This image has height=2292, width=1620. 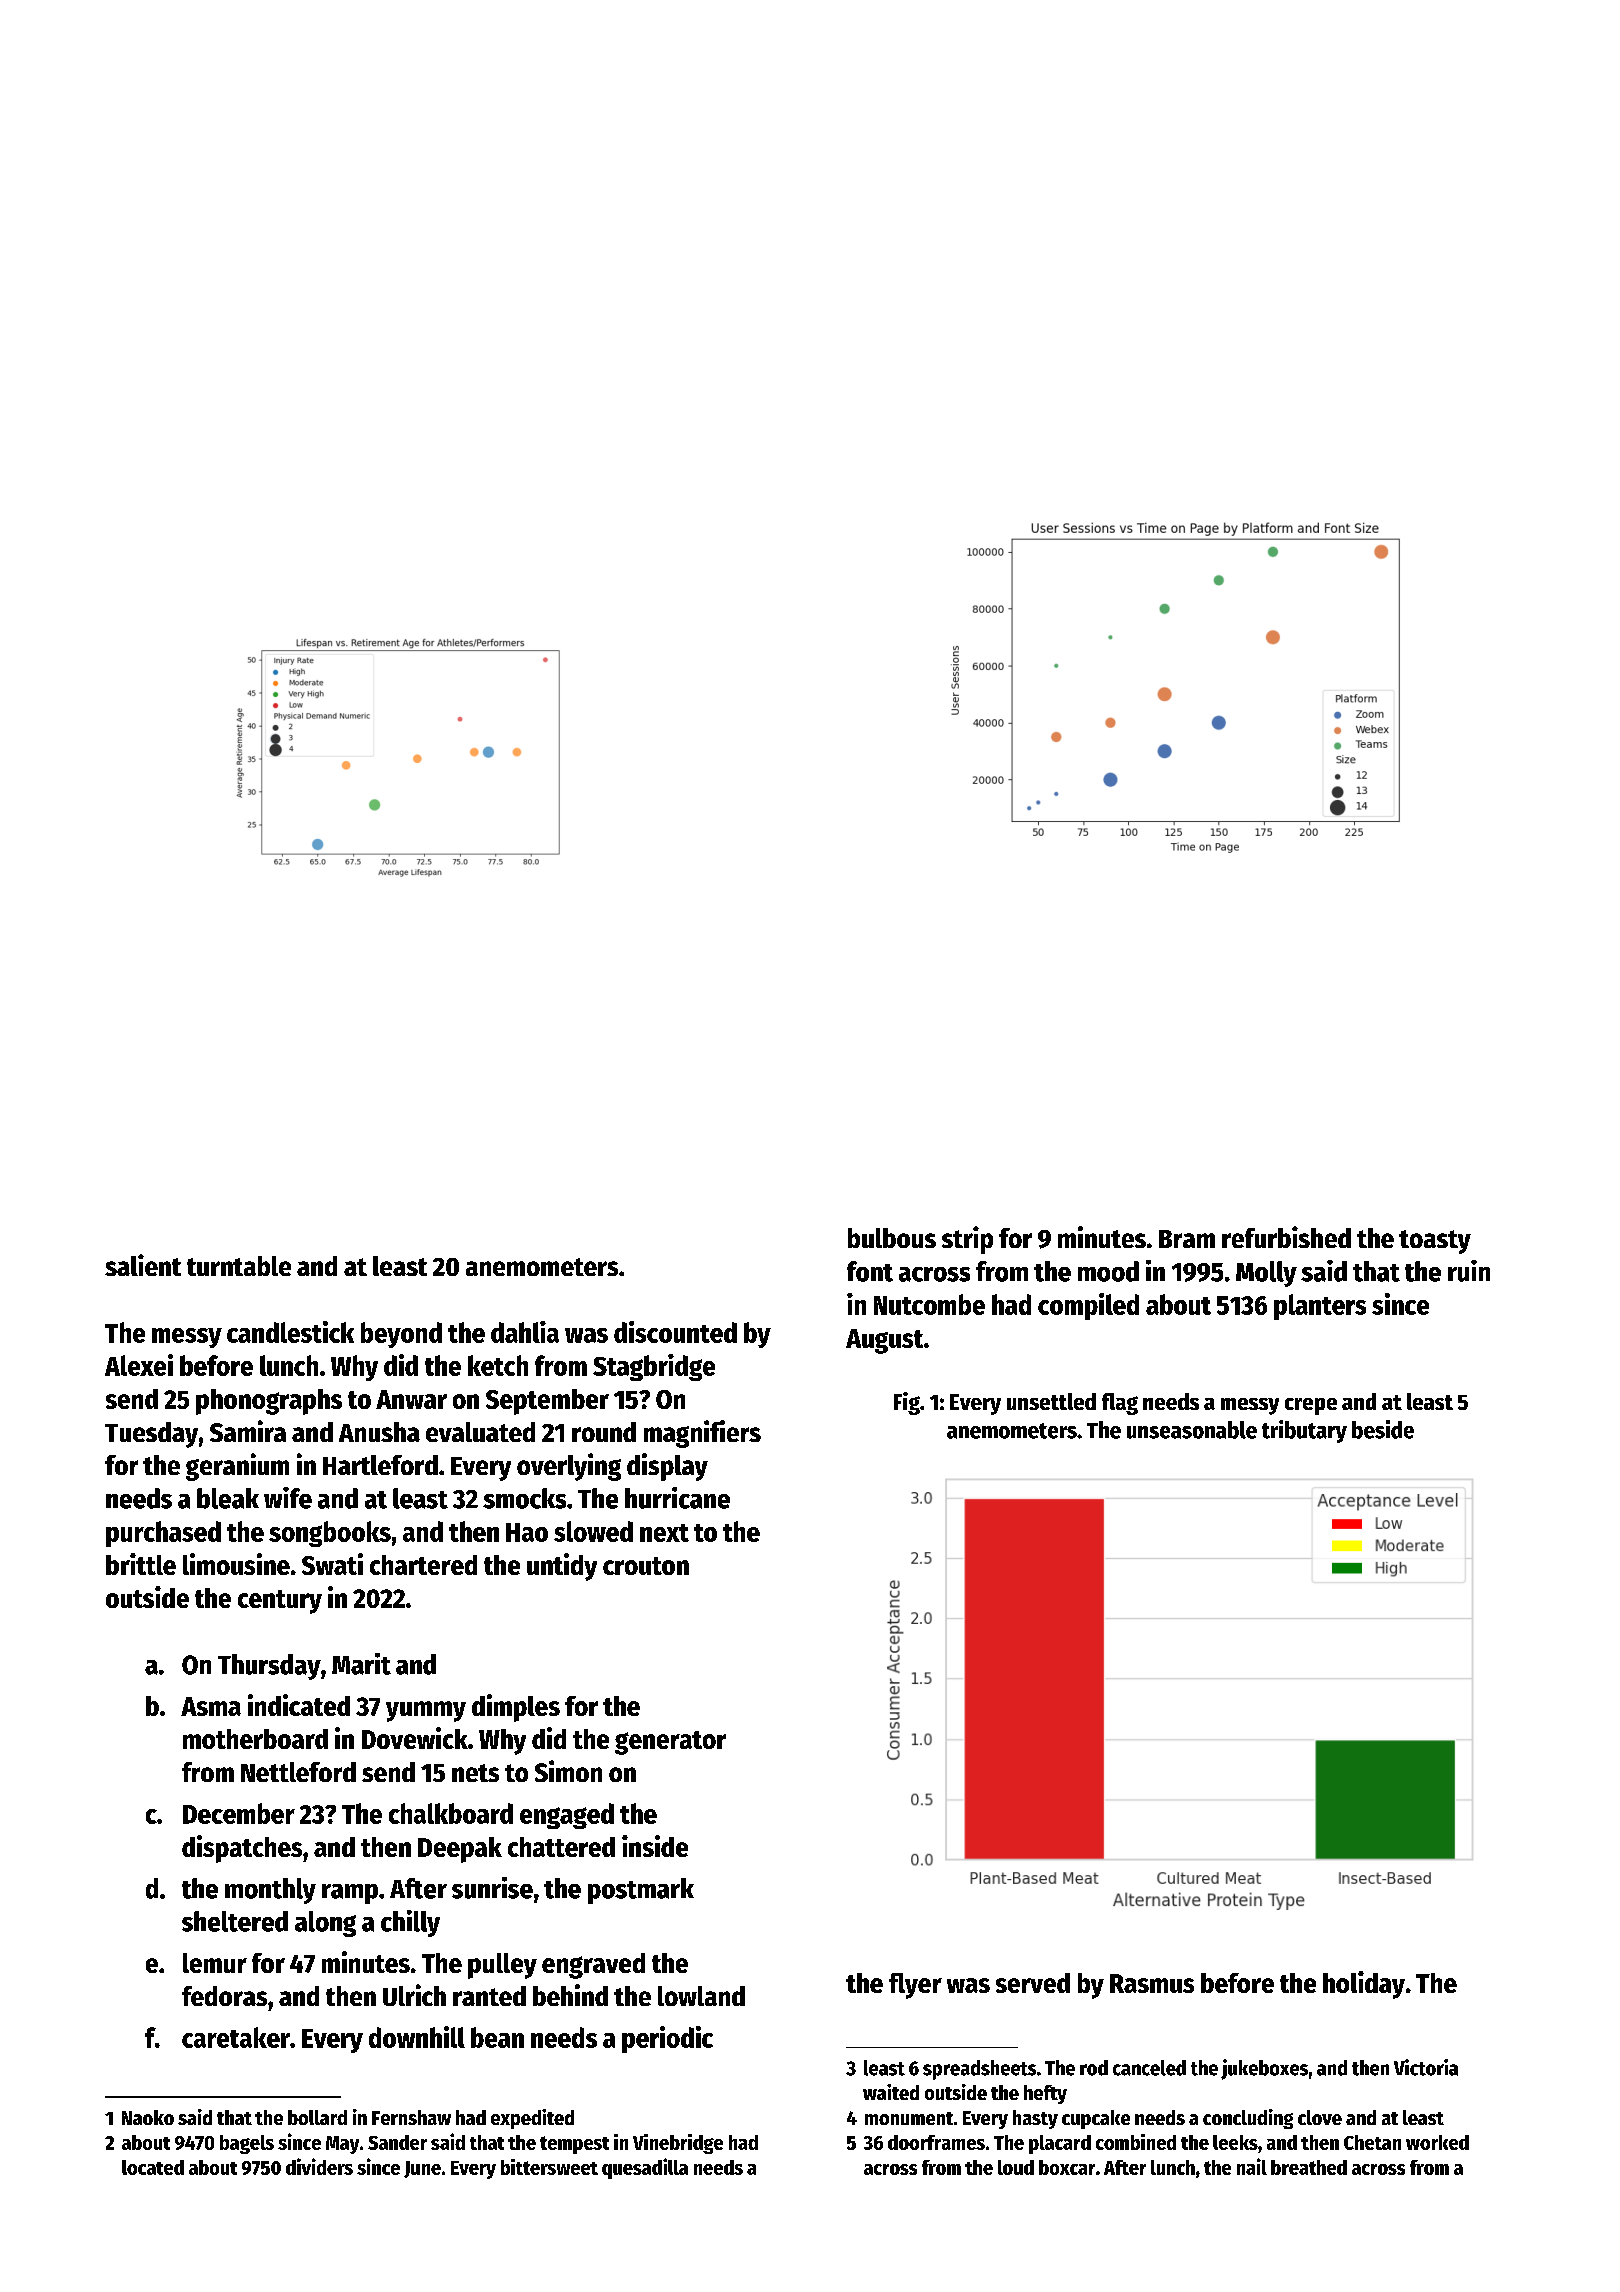 What do you see at coordinates (1252, 2166) in the image?
I see `nail` at bounding box center [1252, 2166].
